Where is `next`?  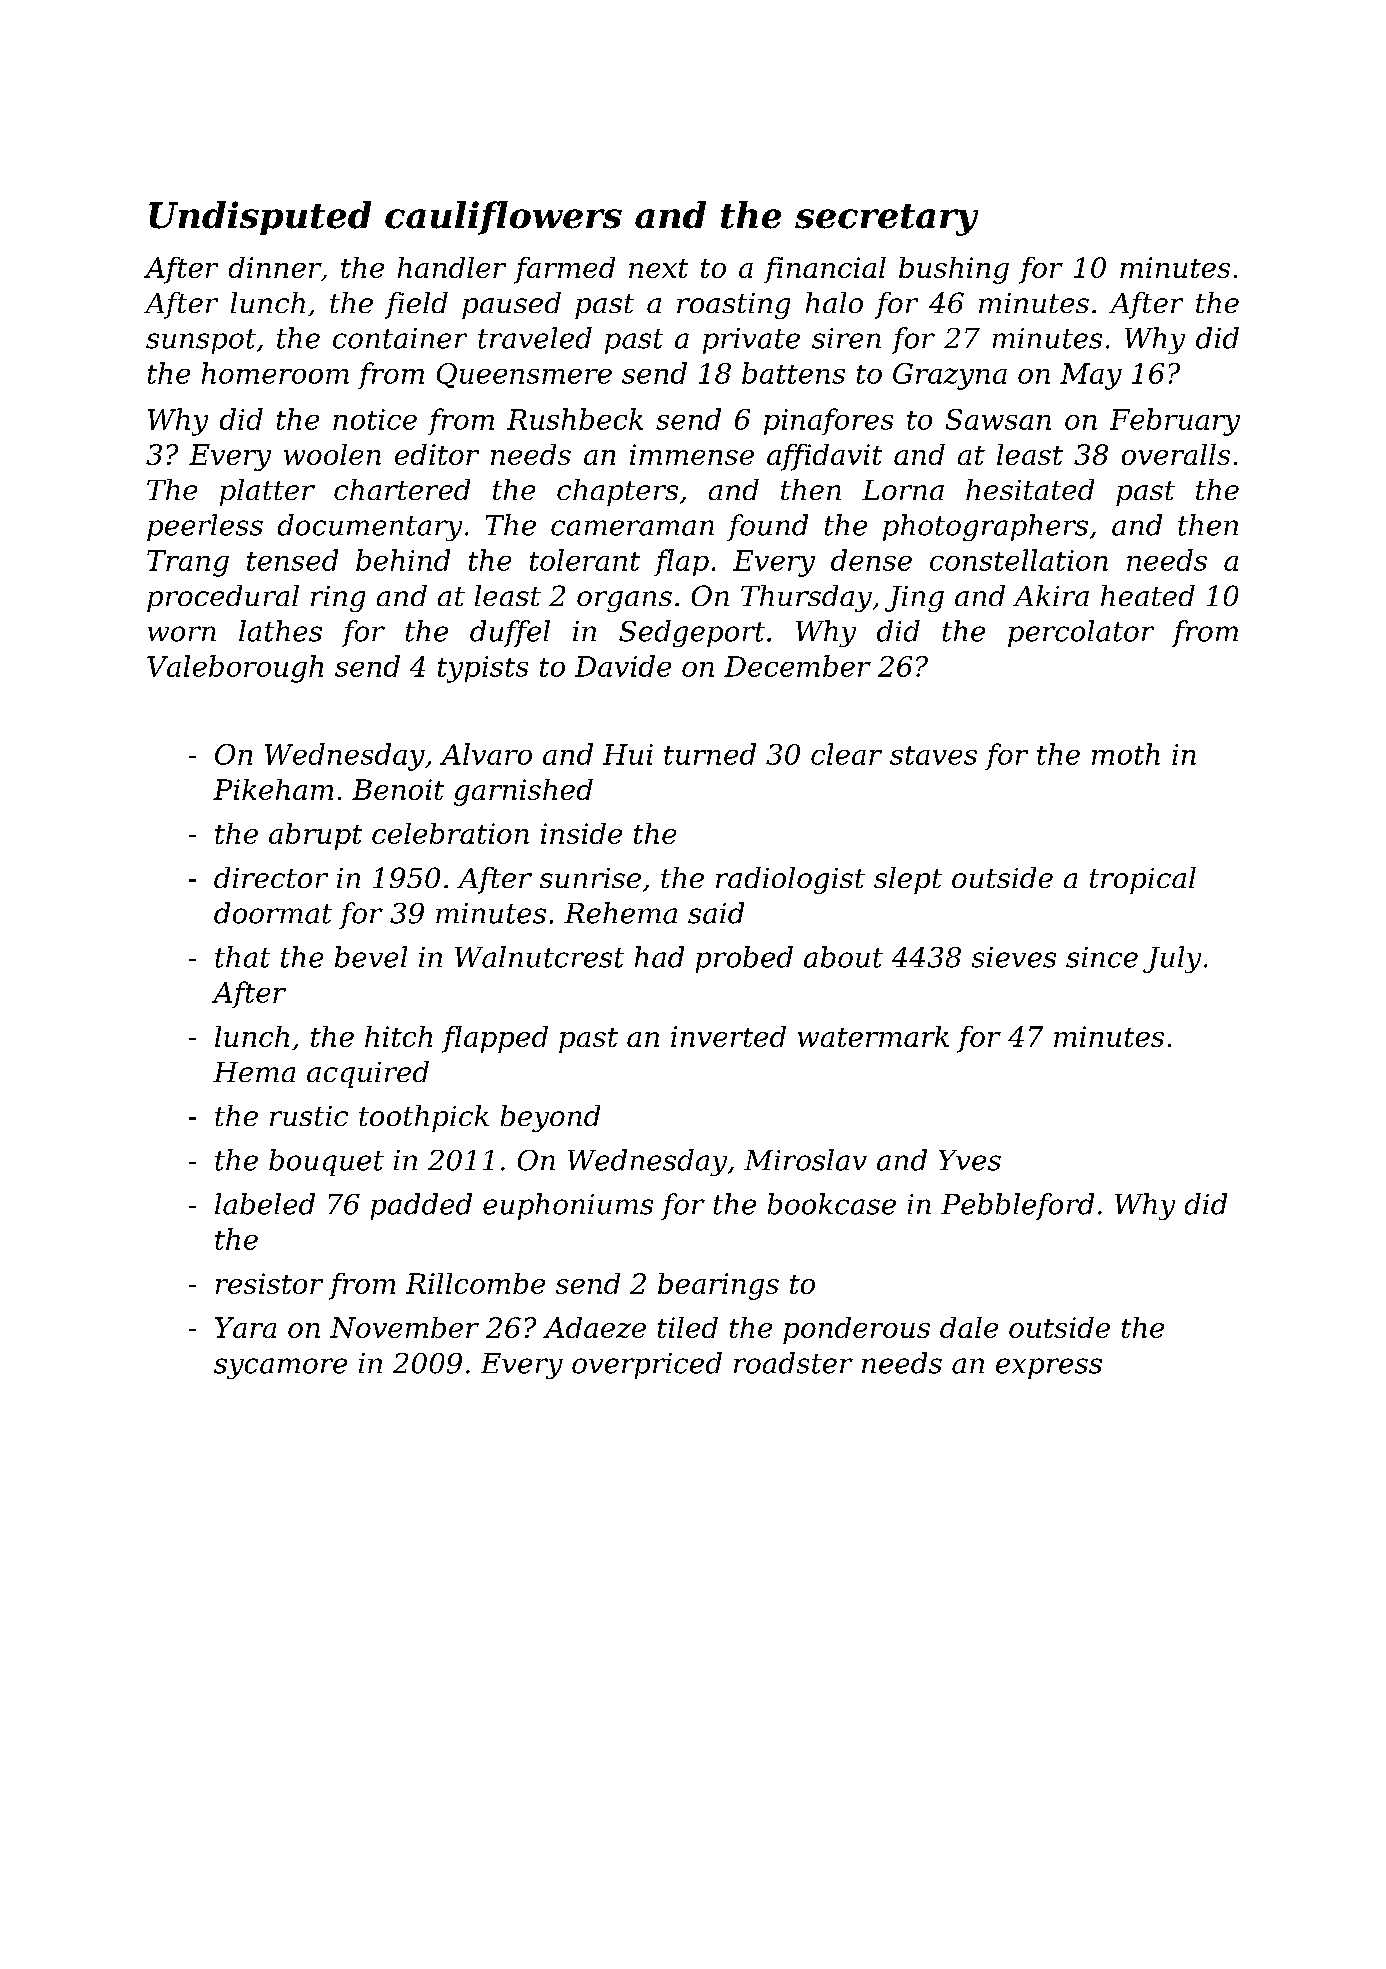
next is located at coordinates (658, 268).
